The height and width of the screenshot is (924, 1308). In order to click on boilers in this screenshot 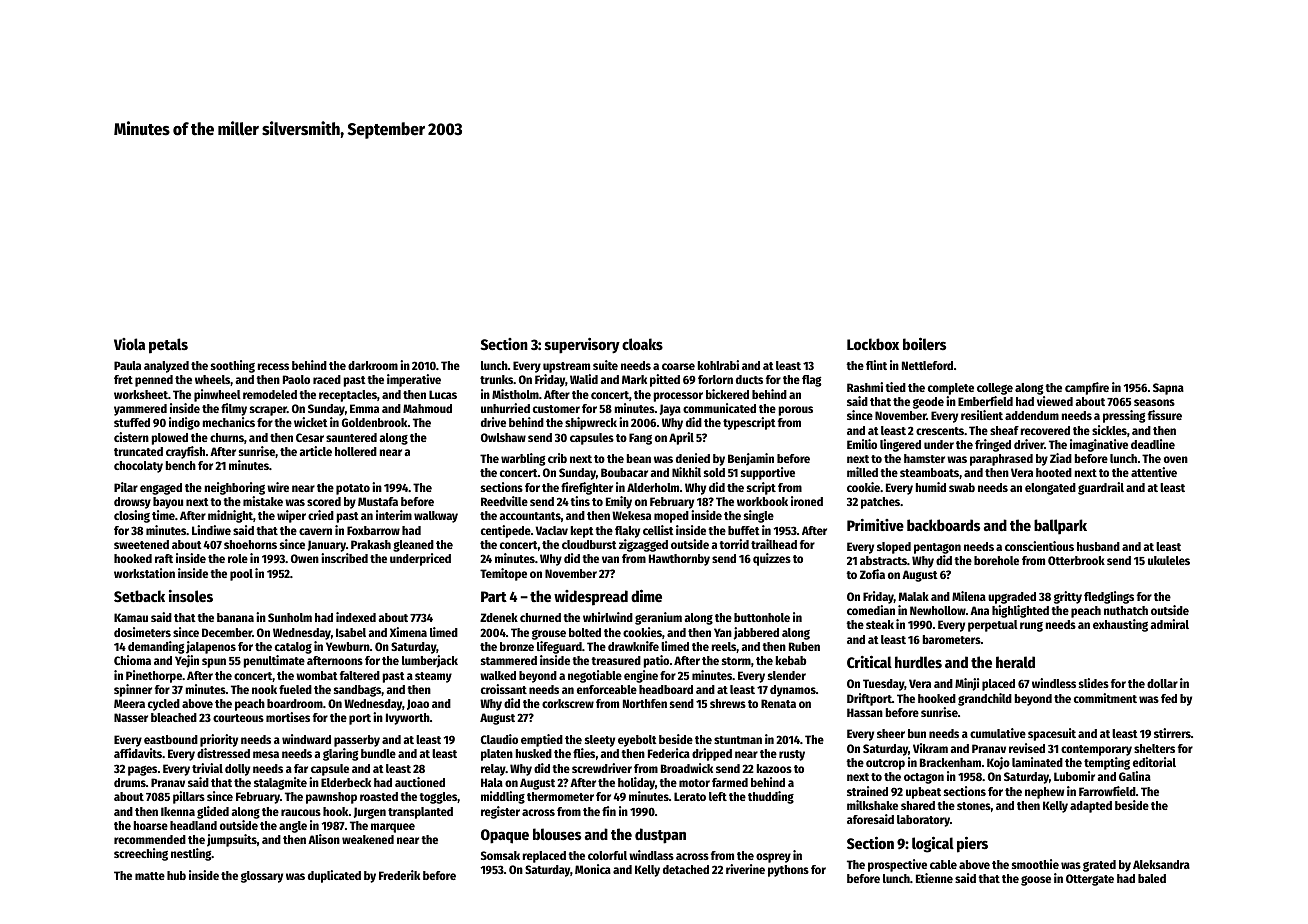, I will do `click(924, 343)`.
